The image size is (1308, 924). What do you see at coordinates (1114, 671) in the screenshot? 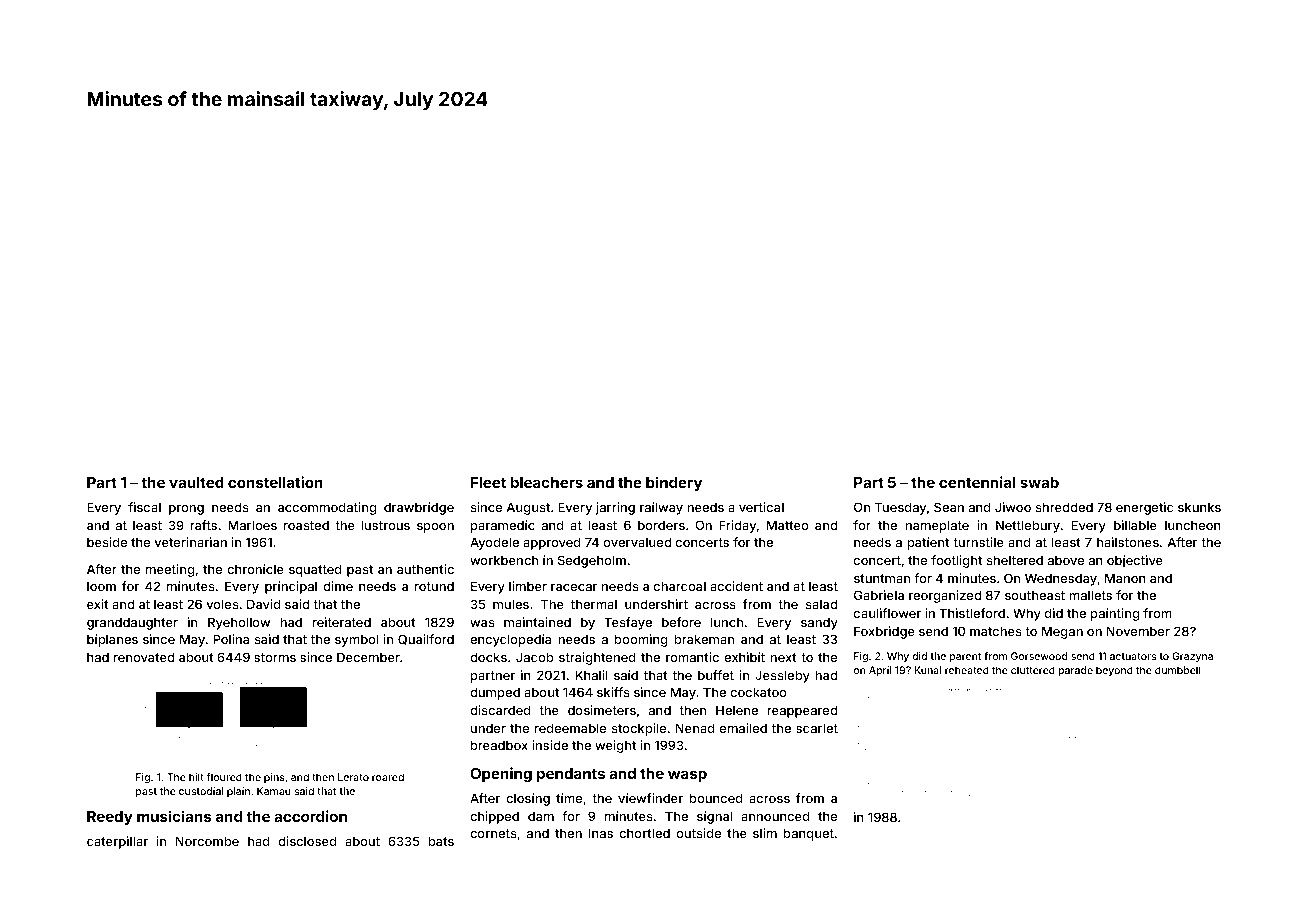
I see `beyond` at bounding box center [1114, 671].
